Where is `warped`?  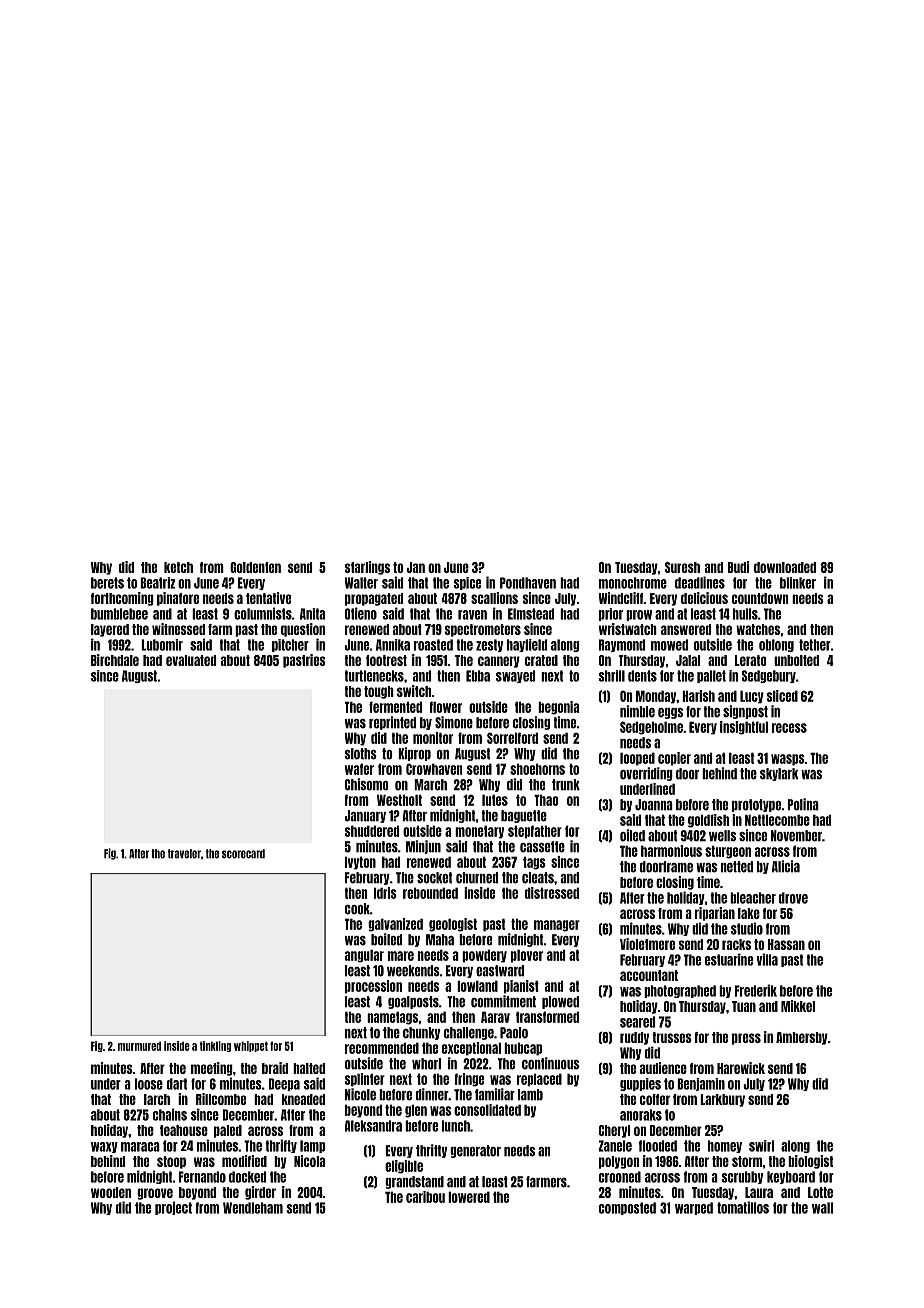
warped is located at coordinates (694, 1208).
